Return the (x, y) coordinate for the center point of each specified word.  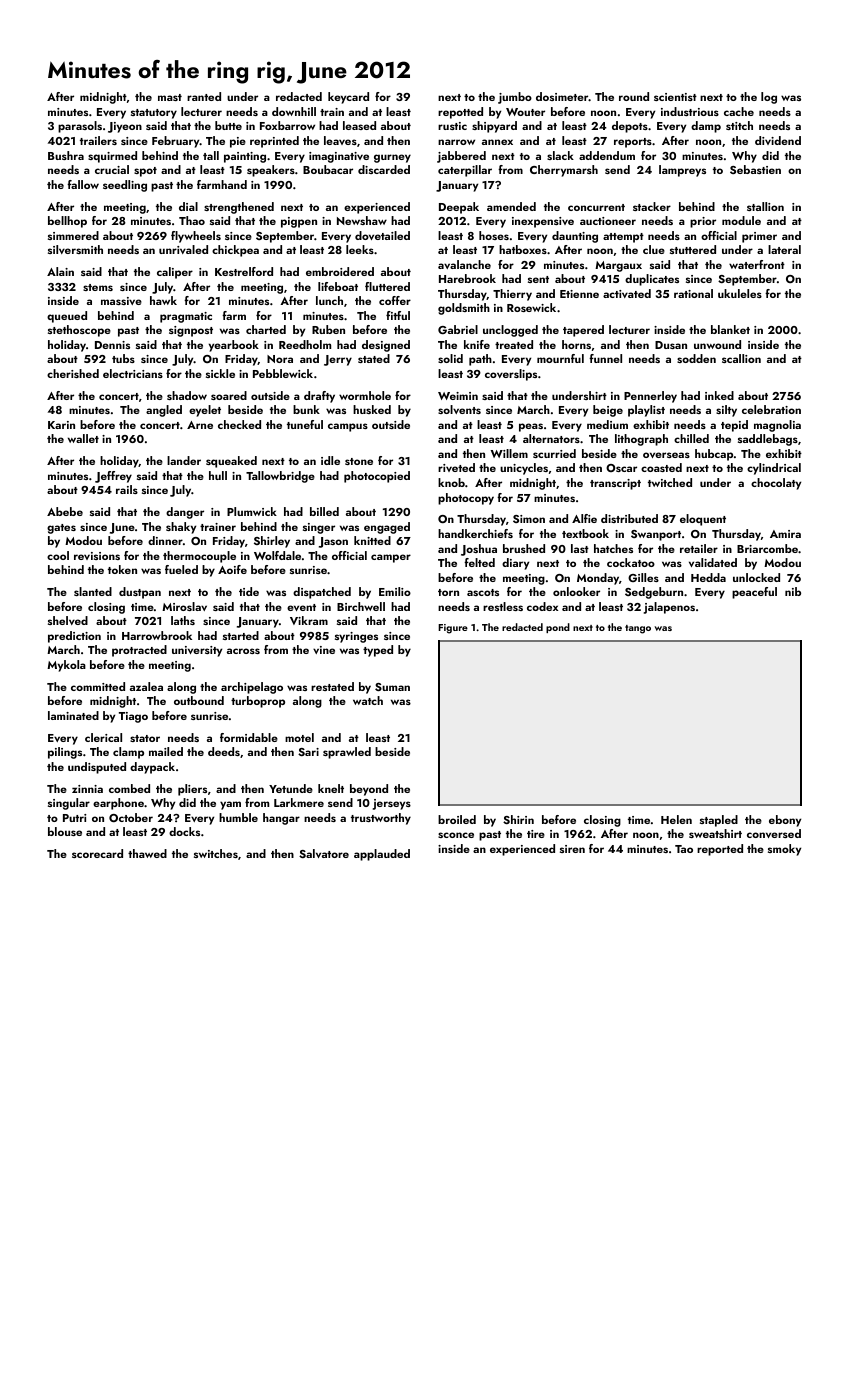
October (131, 817)
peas (531, 427)
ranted (204, 96)
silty (726, 411)
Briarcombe (767, 548)
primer (759, 237)
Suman (392, 687)
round (634, 96)
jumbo (515, 98)
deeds (224, 751)
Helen (676, 819)
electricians (133, 373)
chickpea (235, 251)
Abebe (65, 511)
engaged (387, 528)
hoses (494, 235)
